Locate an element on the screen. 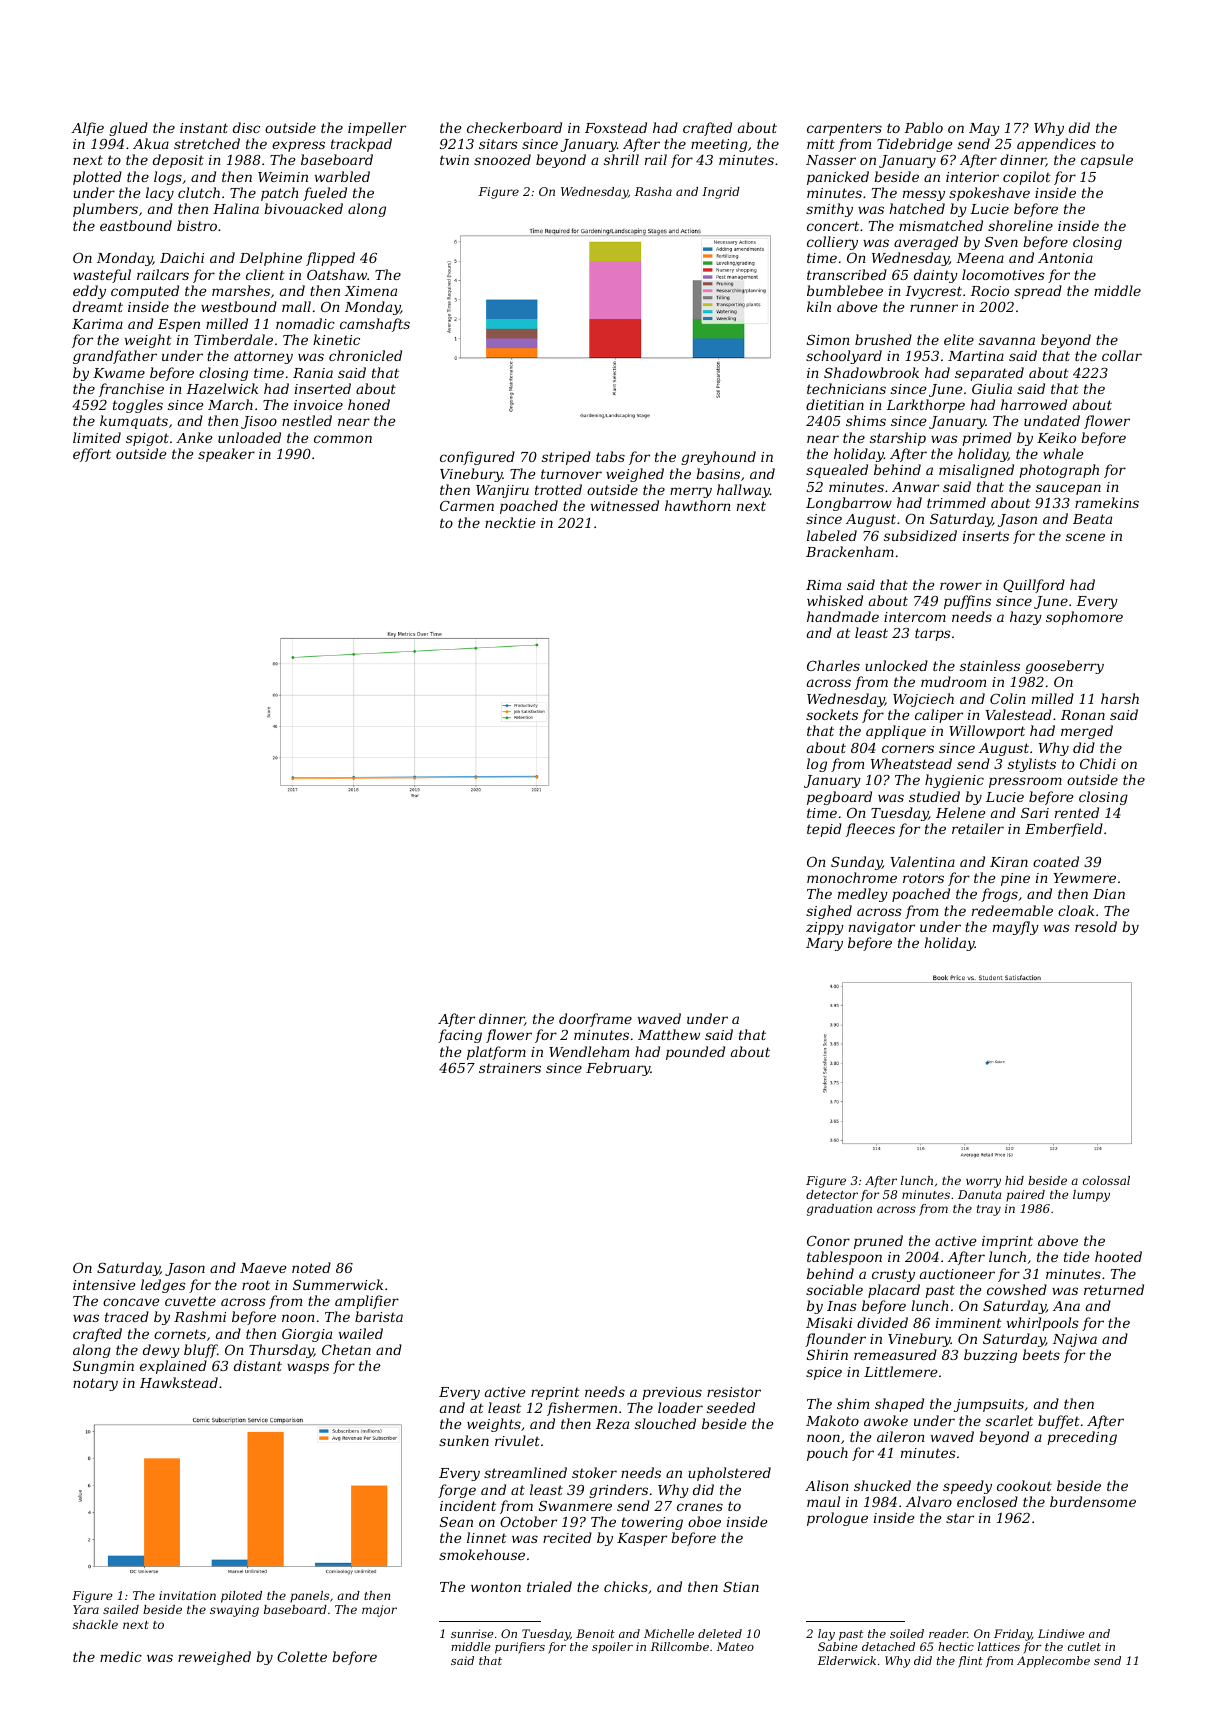  facing is located at coordinates (460, 1036).
